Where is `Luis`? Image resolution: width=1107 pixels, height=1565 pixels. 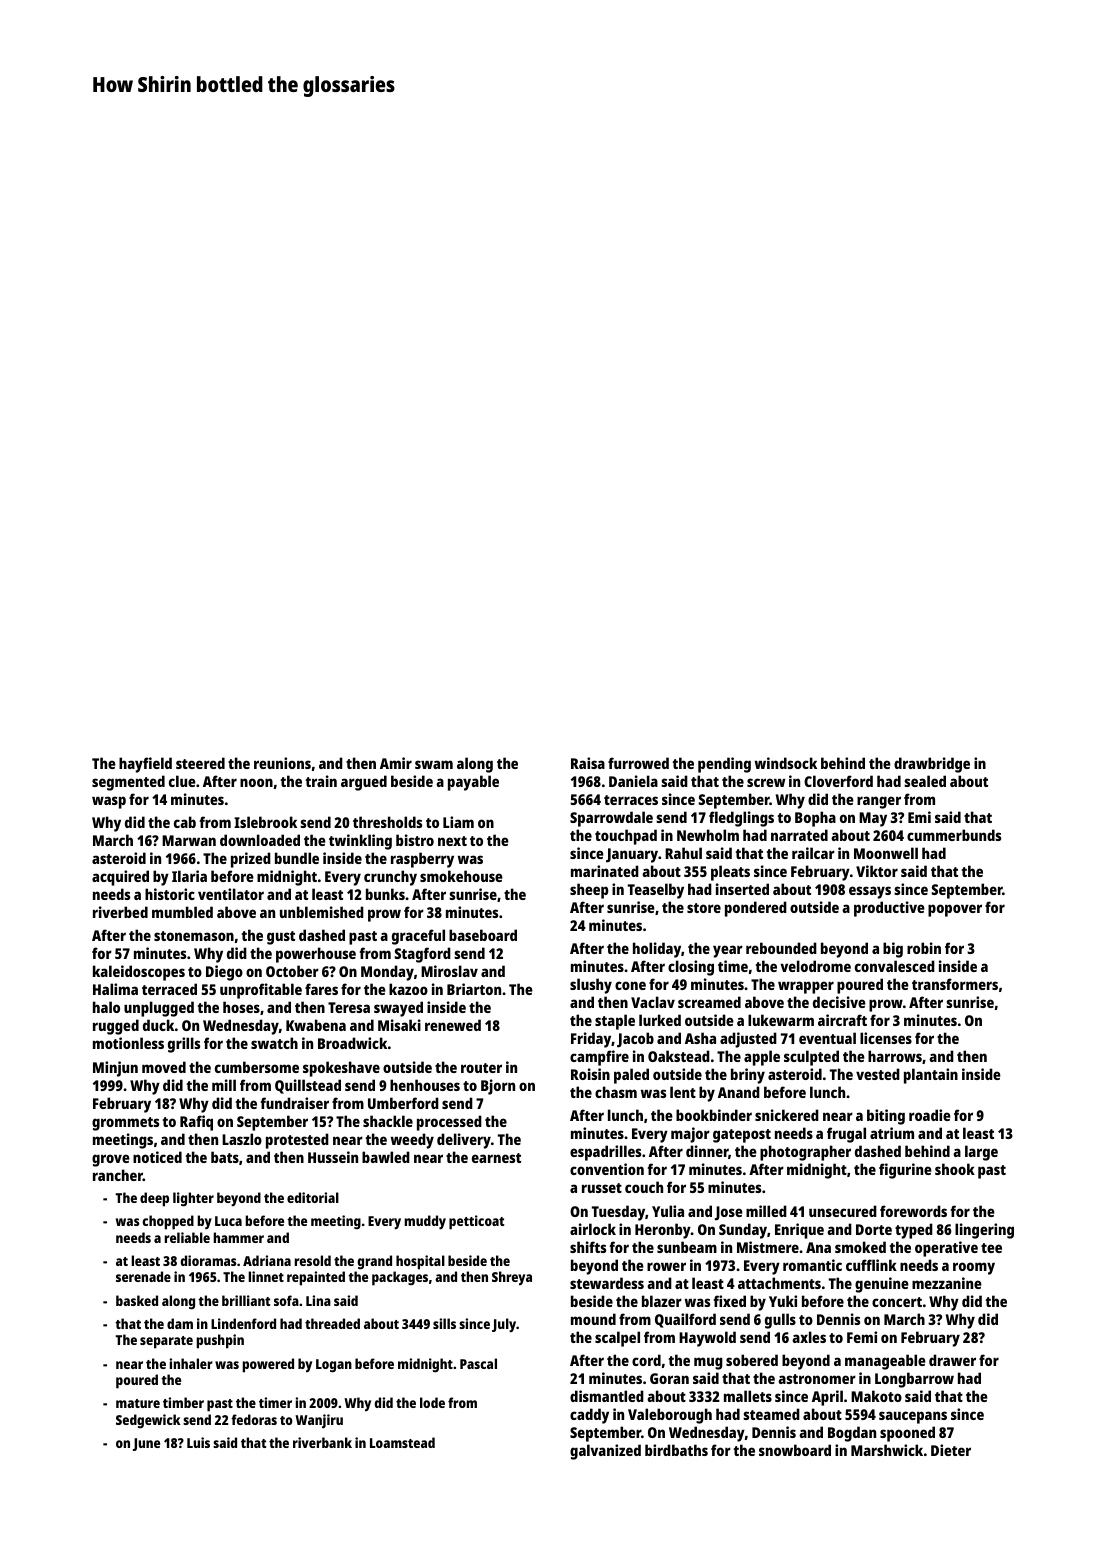
Luis is located at coordinates (198, 1442).
